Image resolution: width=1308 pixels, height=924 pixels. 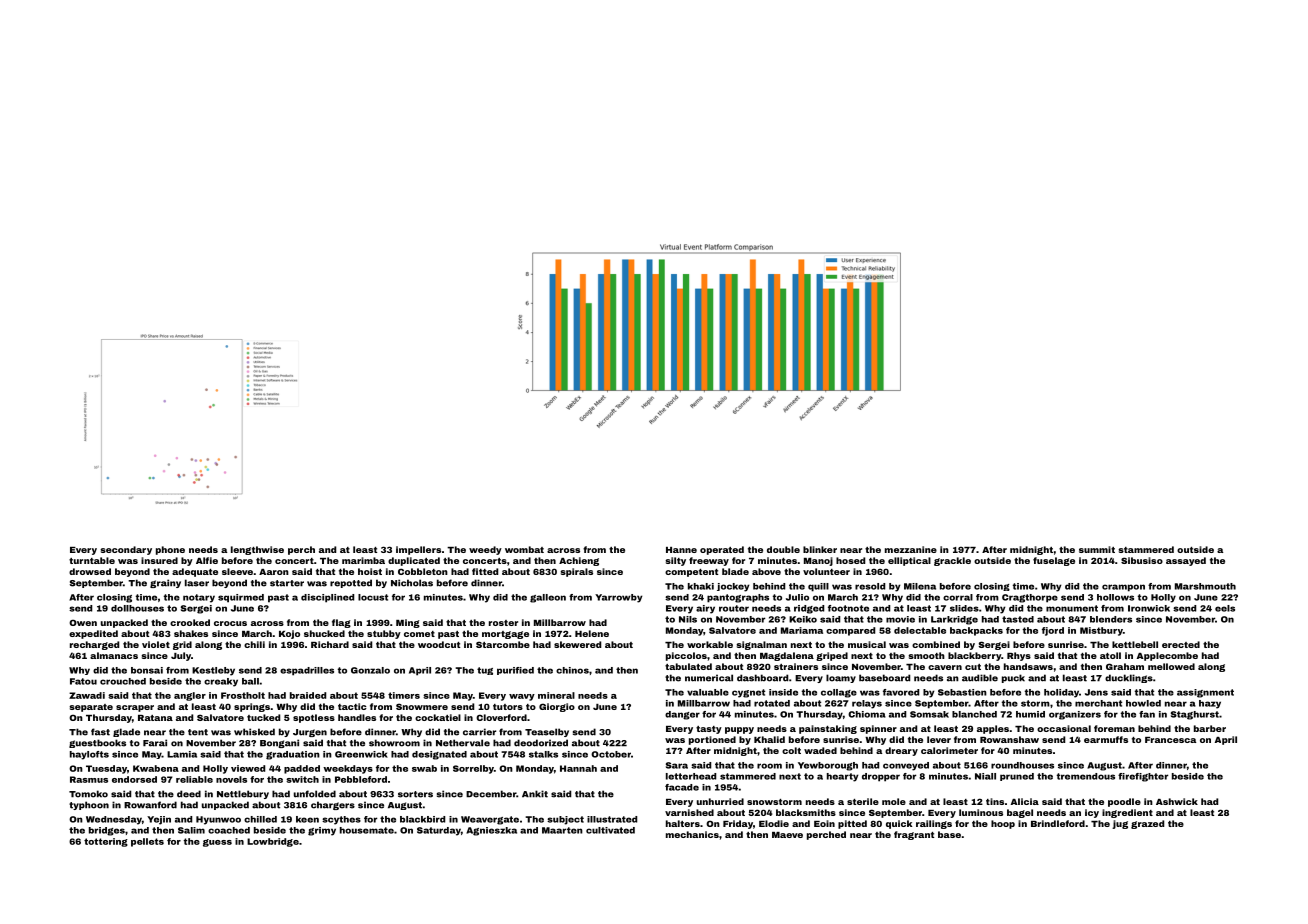 What do you see at coordinates (1013, 678) in the document?
I see `puck` at bounding box center [1013, 678].
